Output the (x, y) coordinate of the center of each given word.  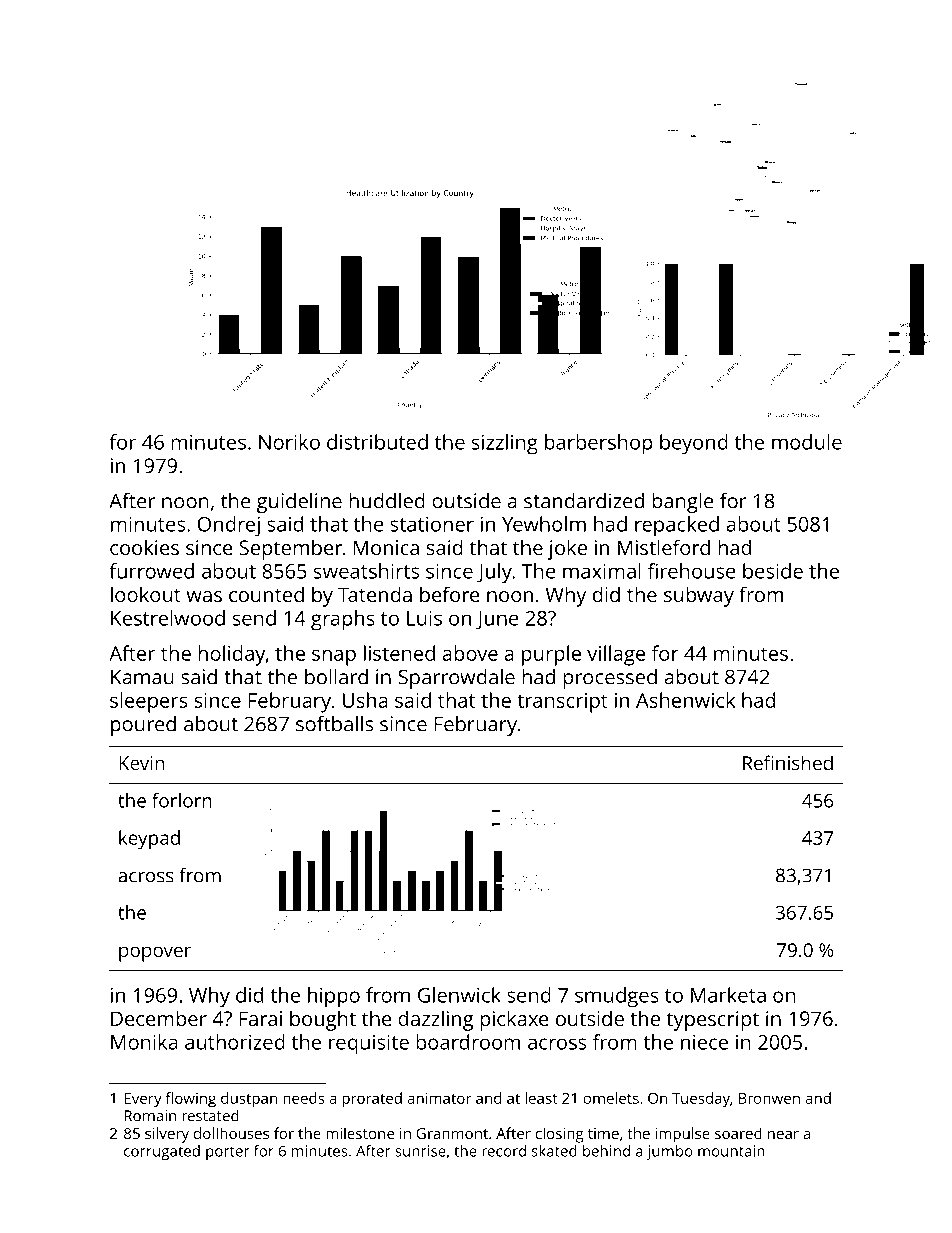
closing (560, 1135)
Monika (144, 1042)
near (783, 1135)
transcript (562, 703)
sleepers (148, 702)
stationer (432, 524)
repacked (677, 526)
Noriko (289, 442)
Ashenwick (685, 700)
